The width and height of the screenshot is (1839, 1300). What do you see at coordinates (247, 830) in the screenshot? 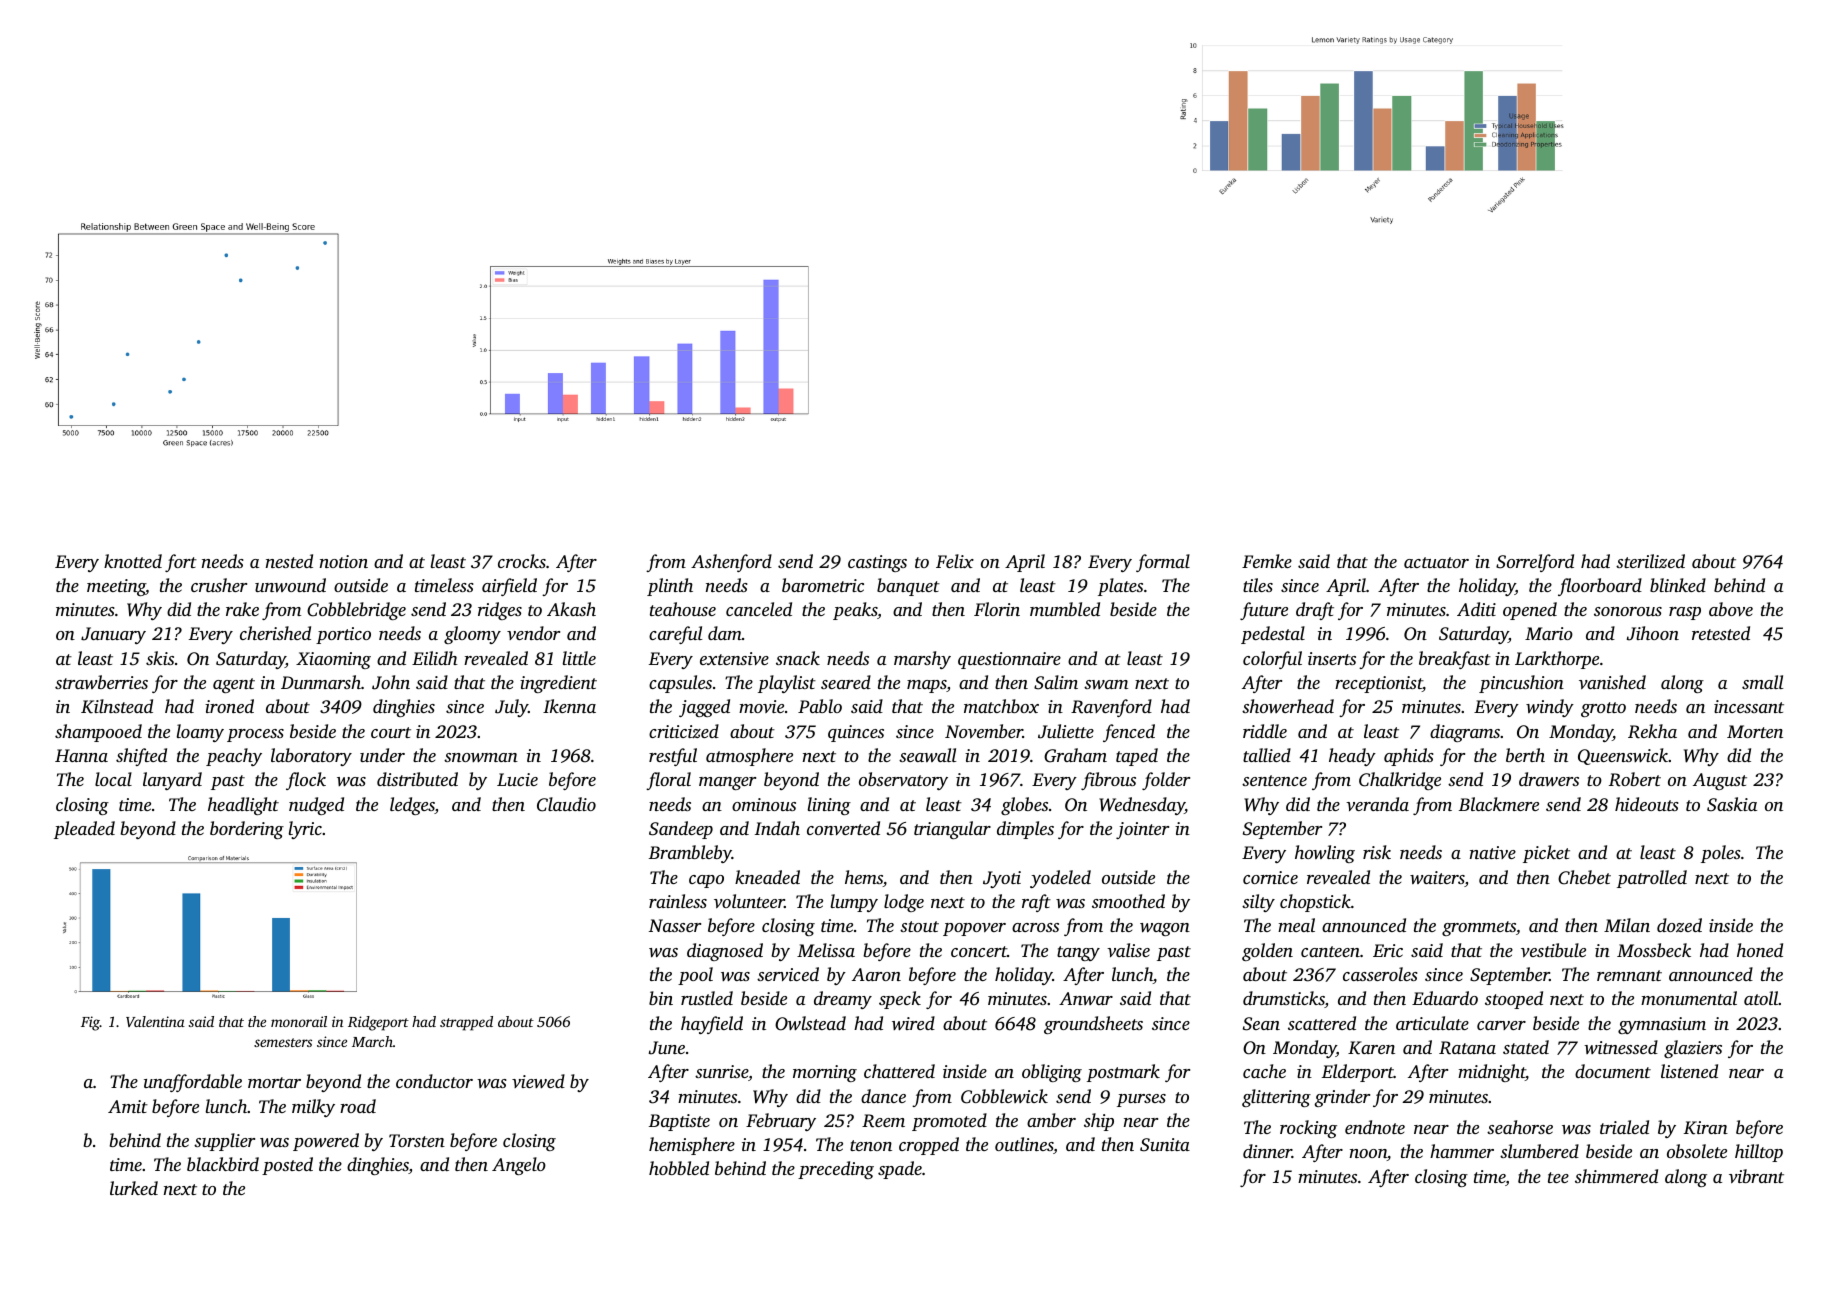
I see `bordering` at bounding box center [247, 830].
